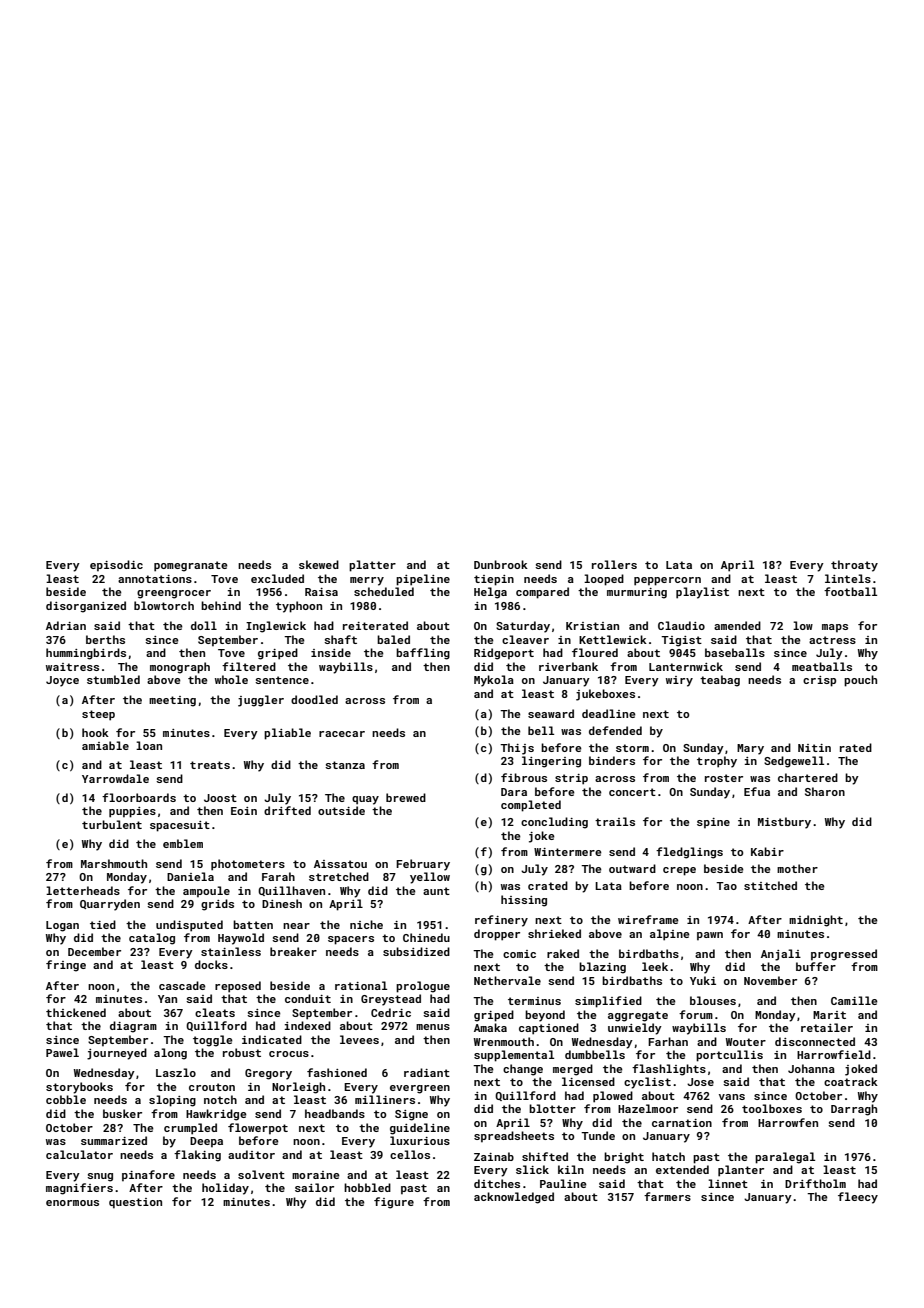 The image size is (924, 1308). I want to click on chartered, so click(808, 777).
